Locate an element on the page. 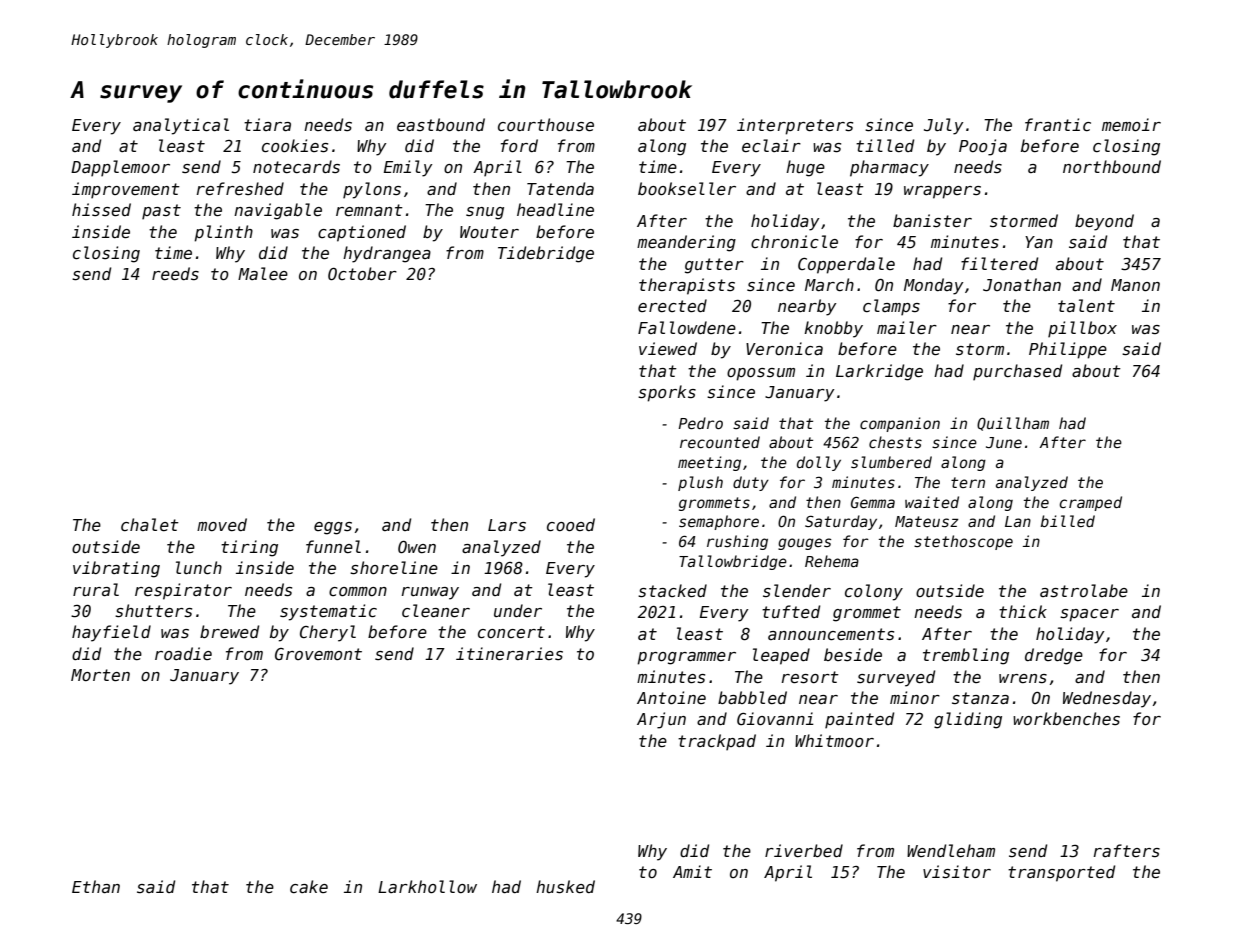 This document has width=1233, height=952. brewed is located at coordinates (229, 632).
